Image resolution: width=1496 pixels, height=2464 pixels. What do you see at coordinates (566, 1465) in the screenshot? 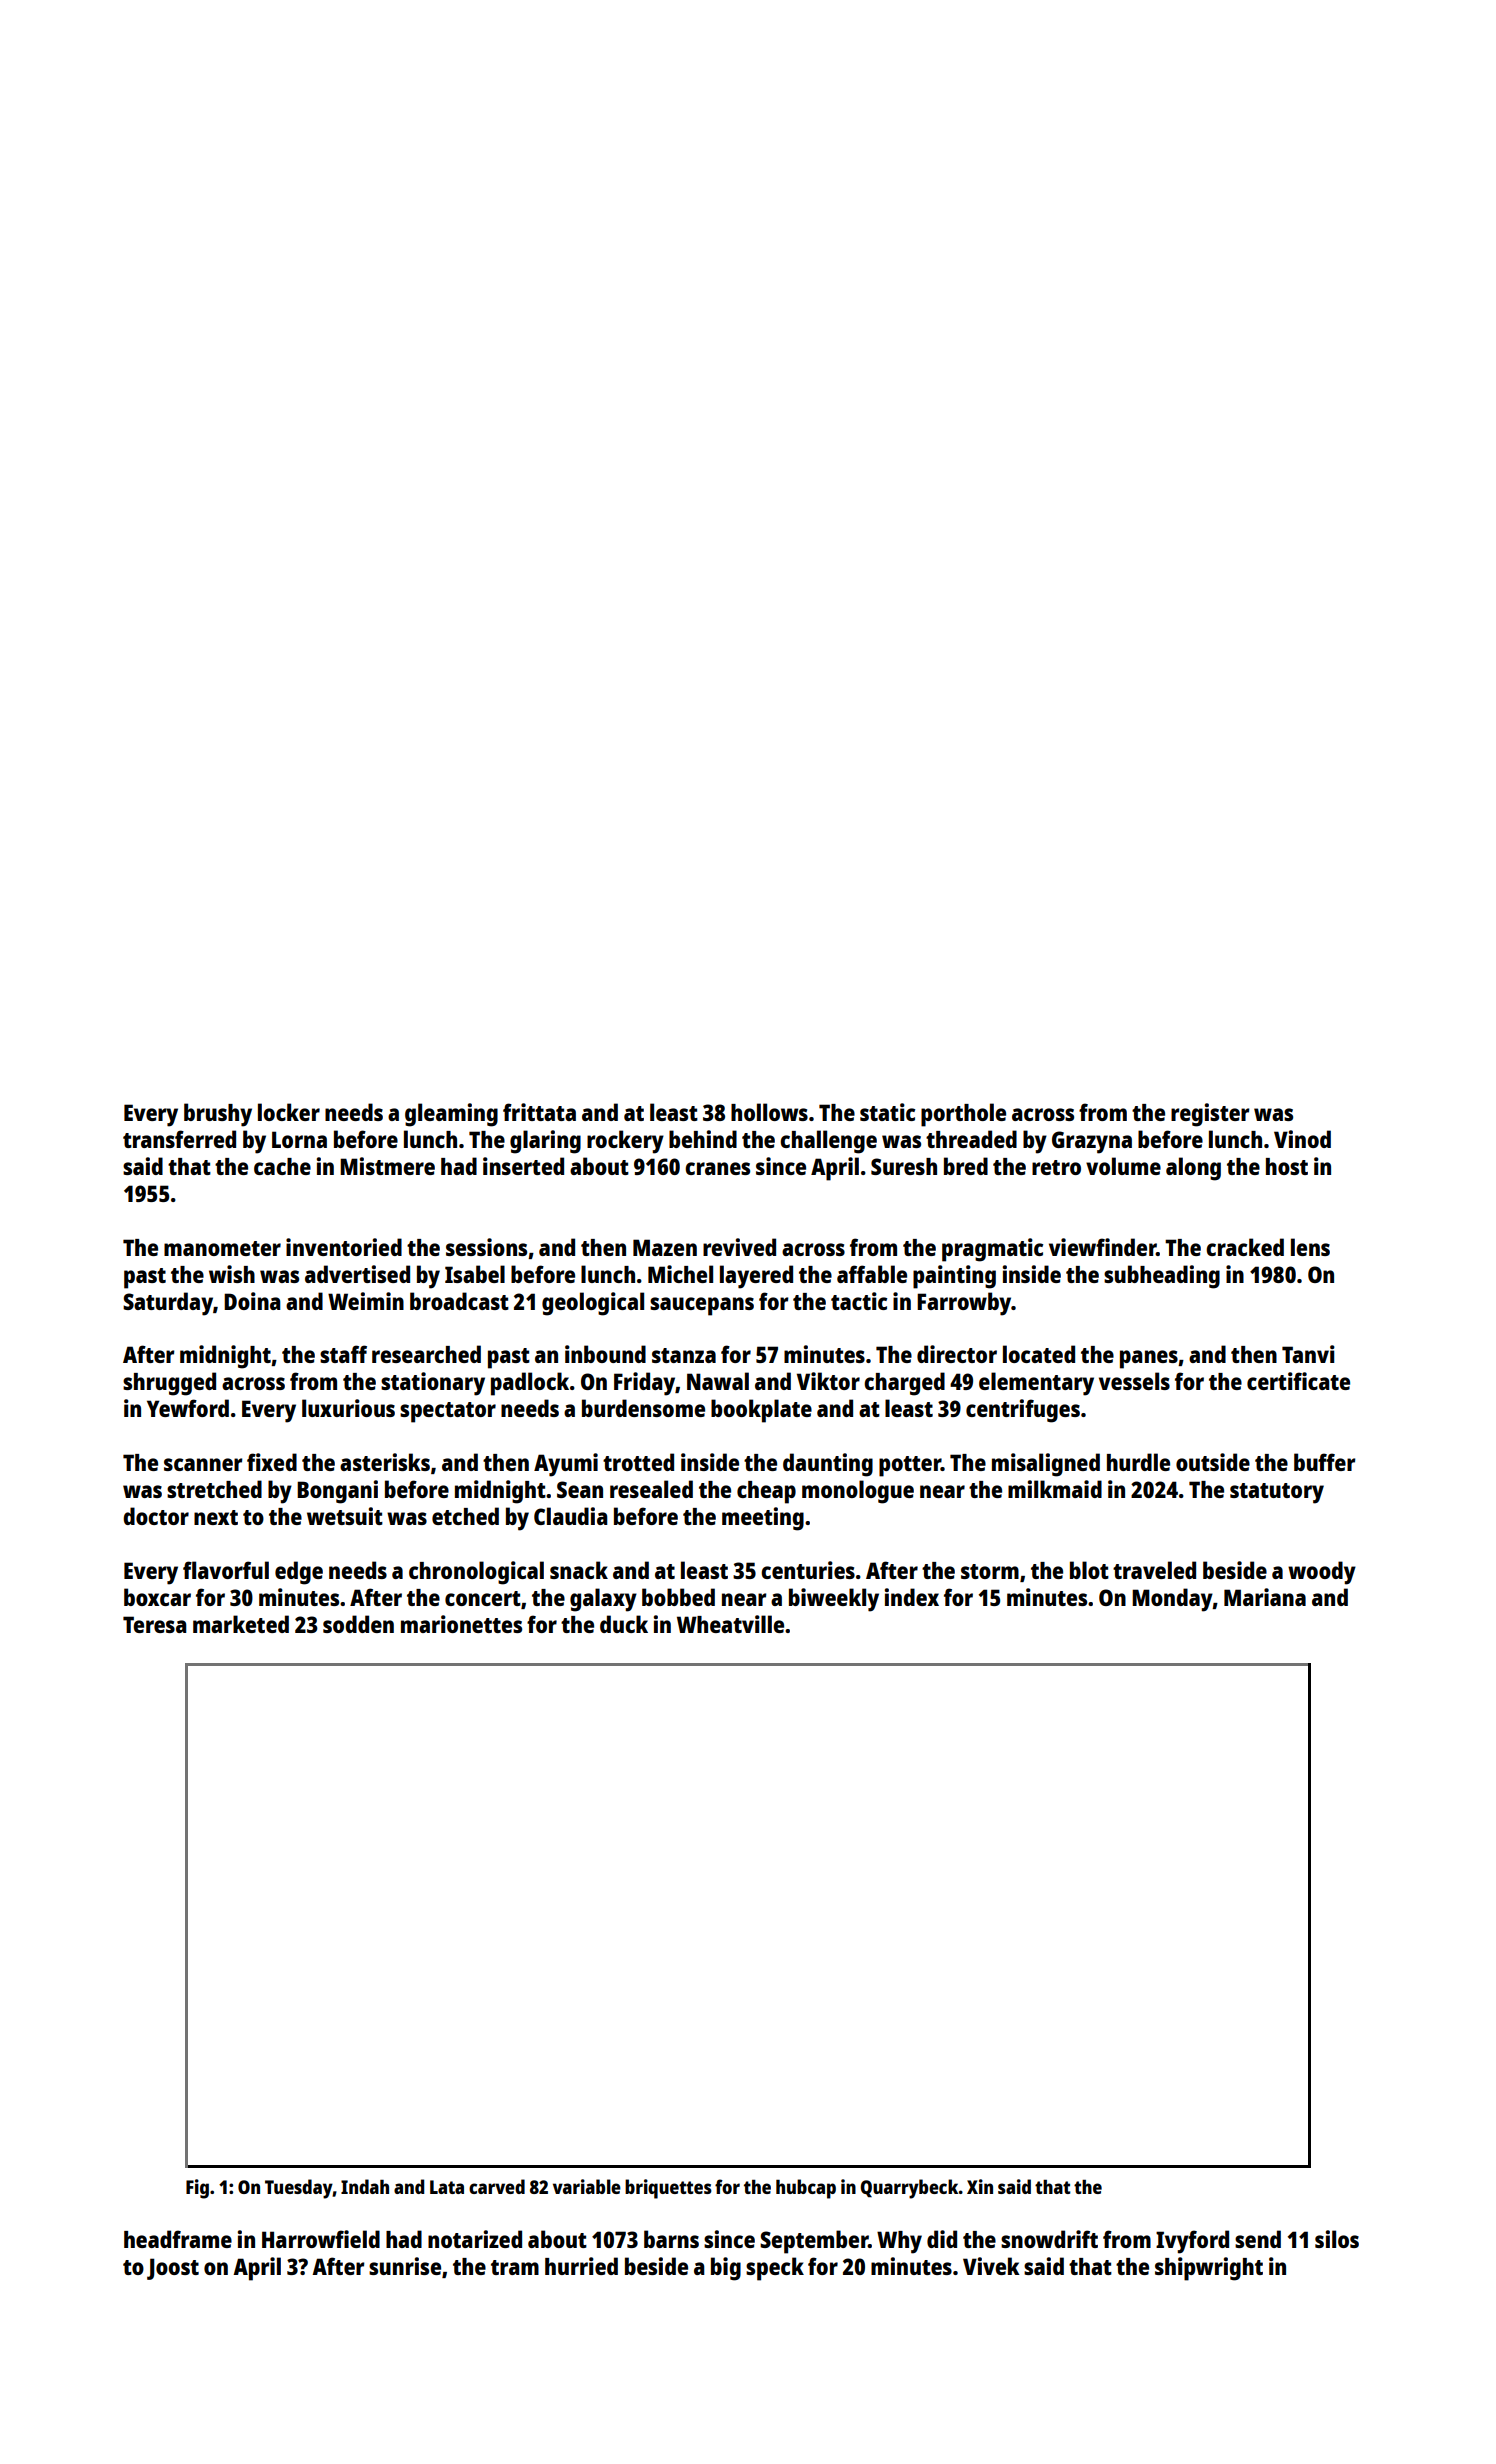
I see `Ayumi` at bounding box center [566, 1465].
